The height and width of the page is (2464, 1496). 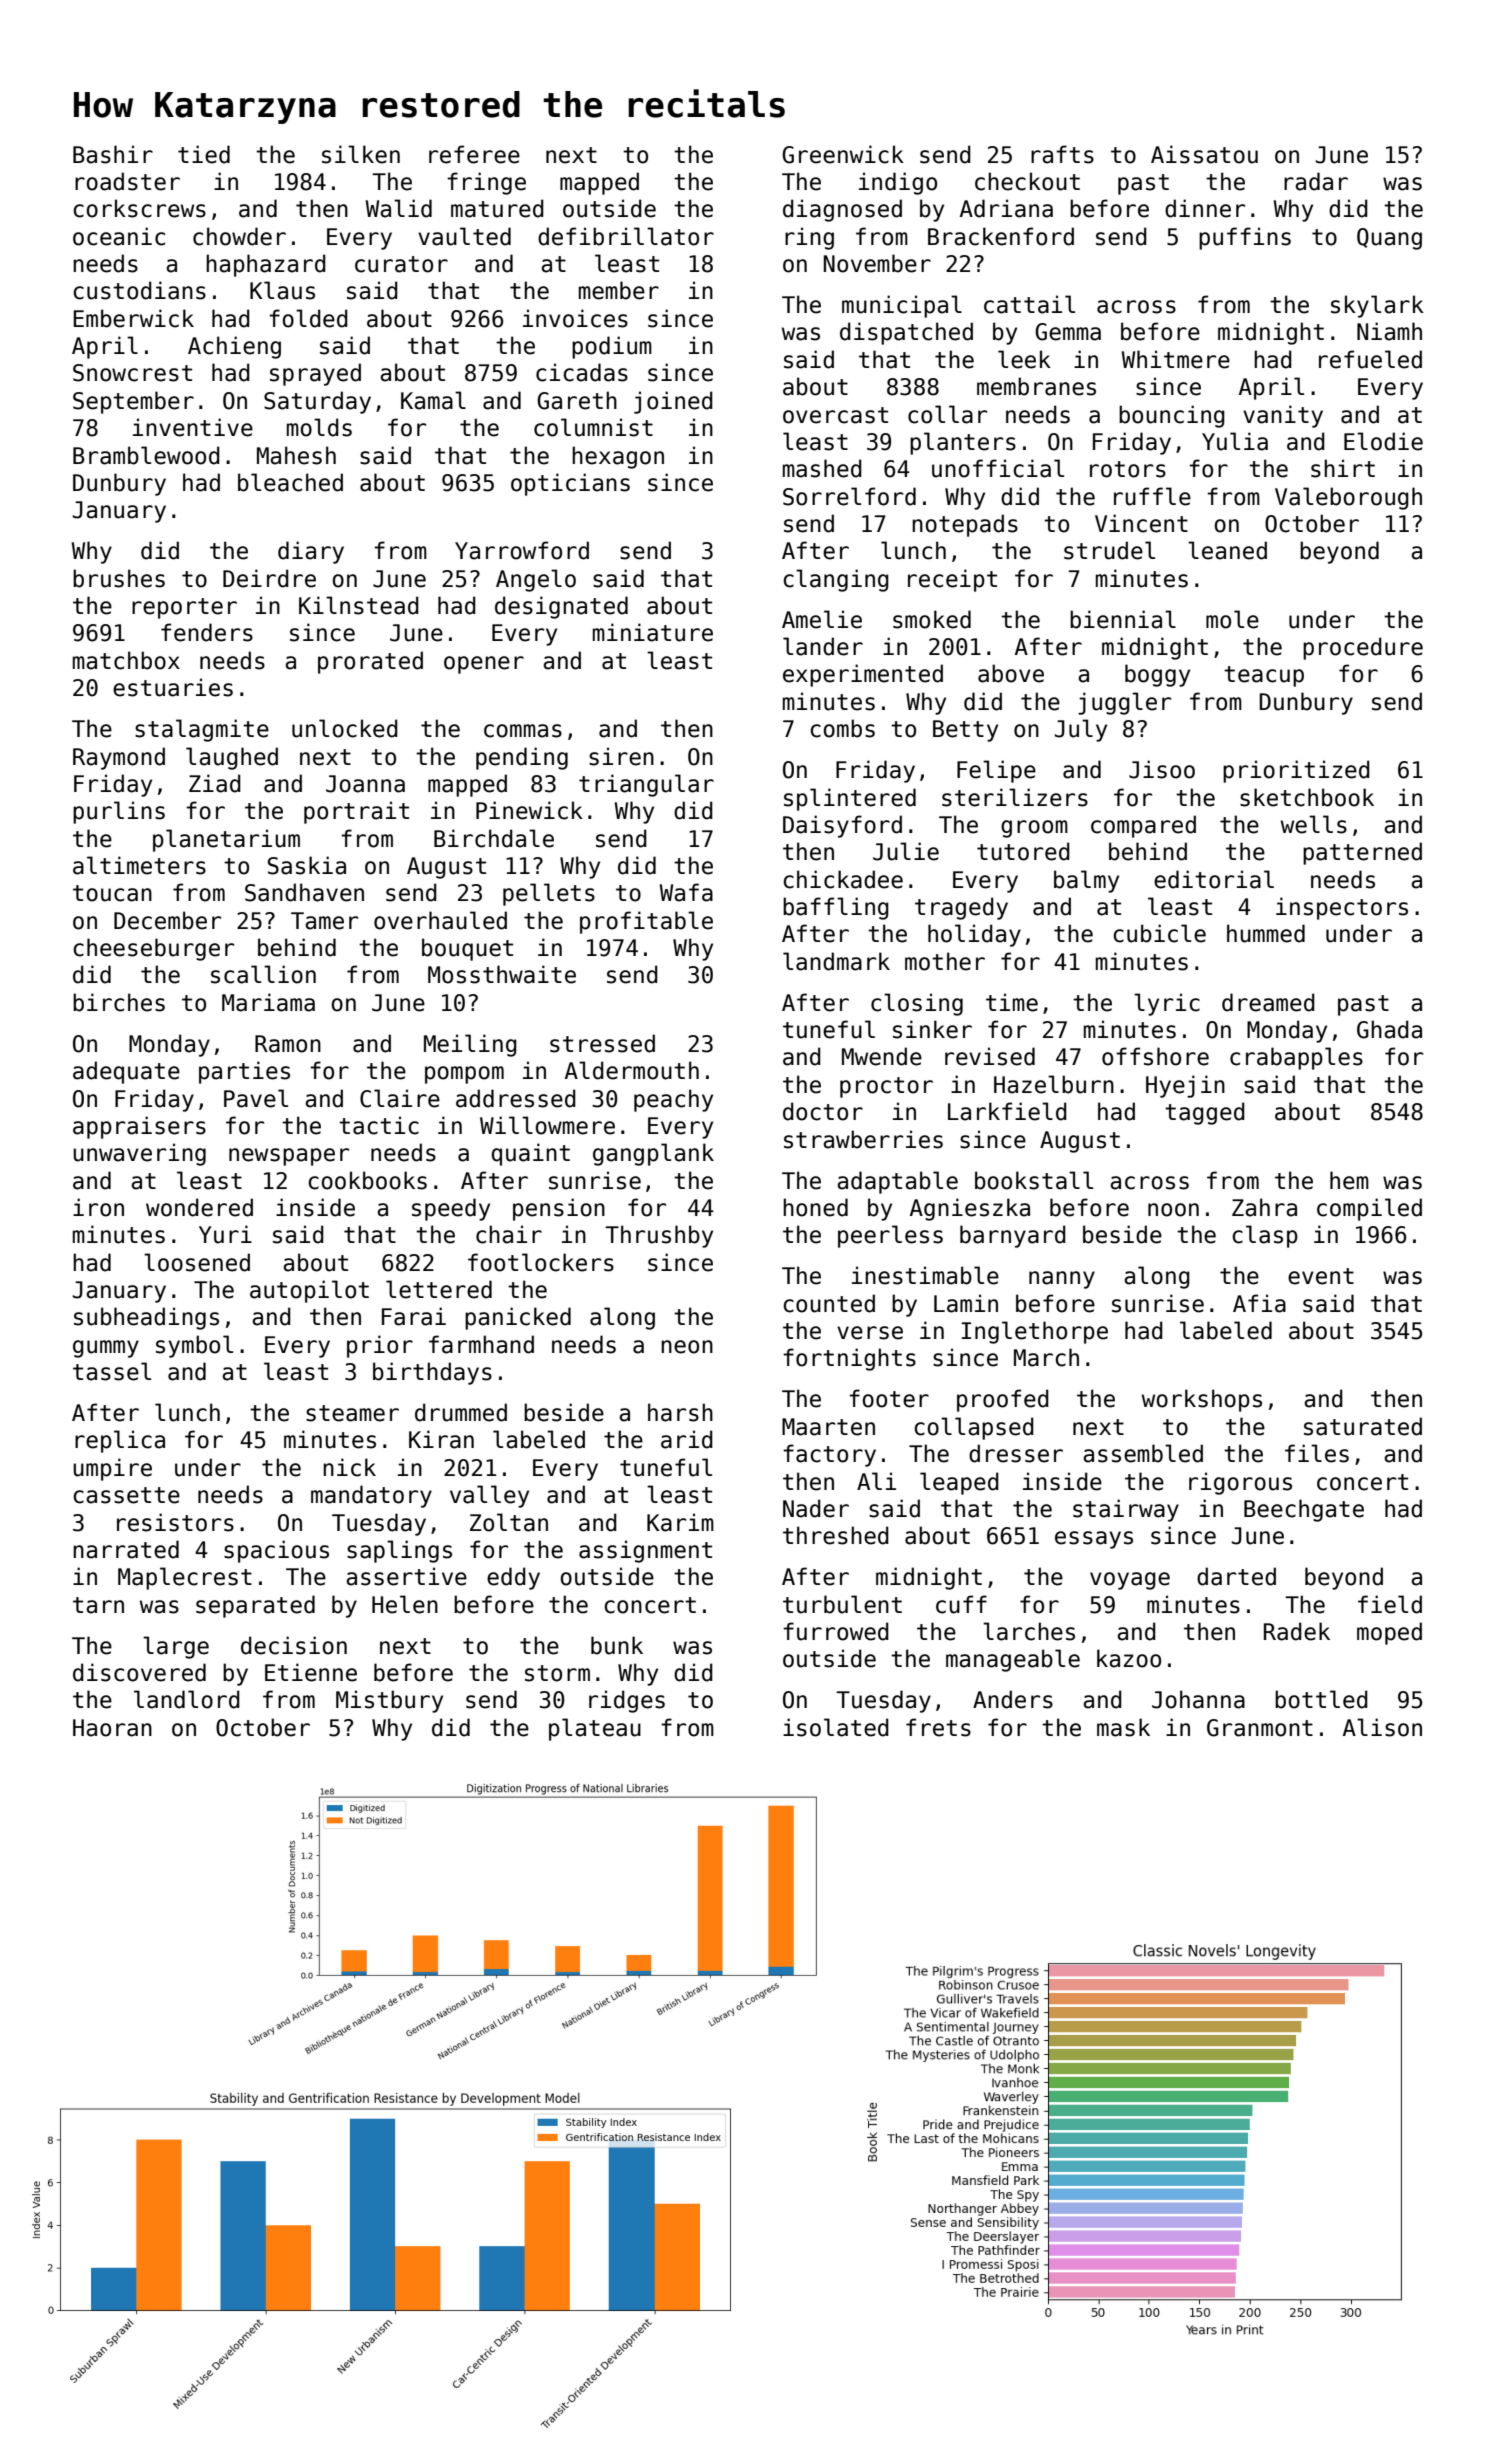 What do you see at coordinates (836, 580) in the page?
I see `clanging` at bounding box center [836, 580].
